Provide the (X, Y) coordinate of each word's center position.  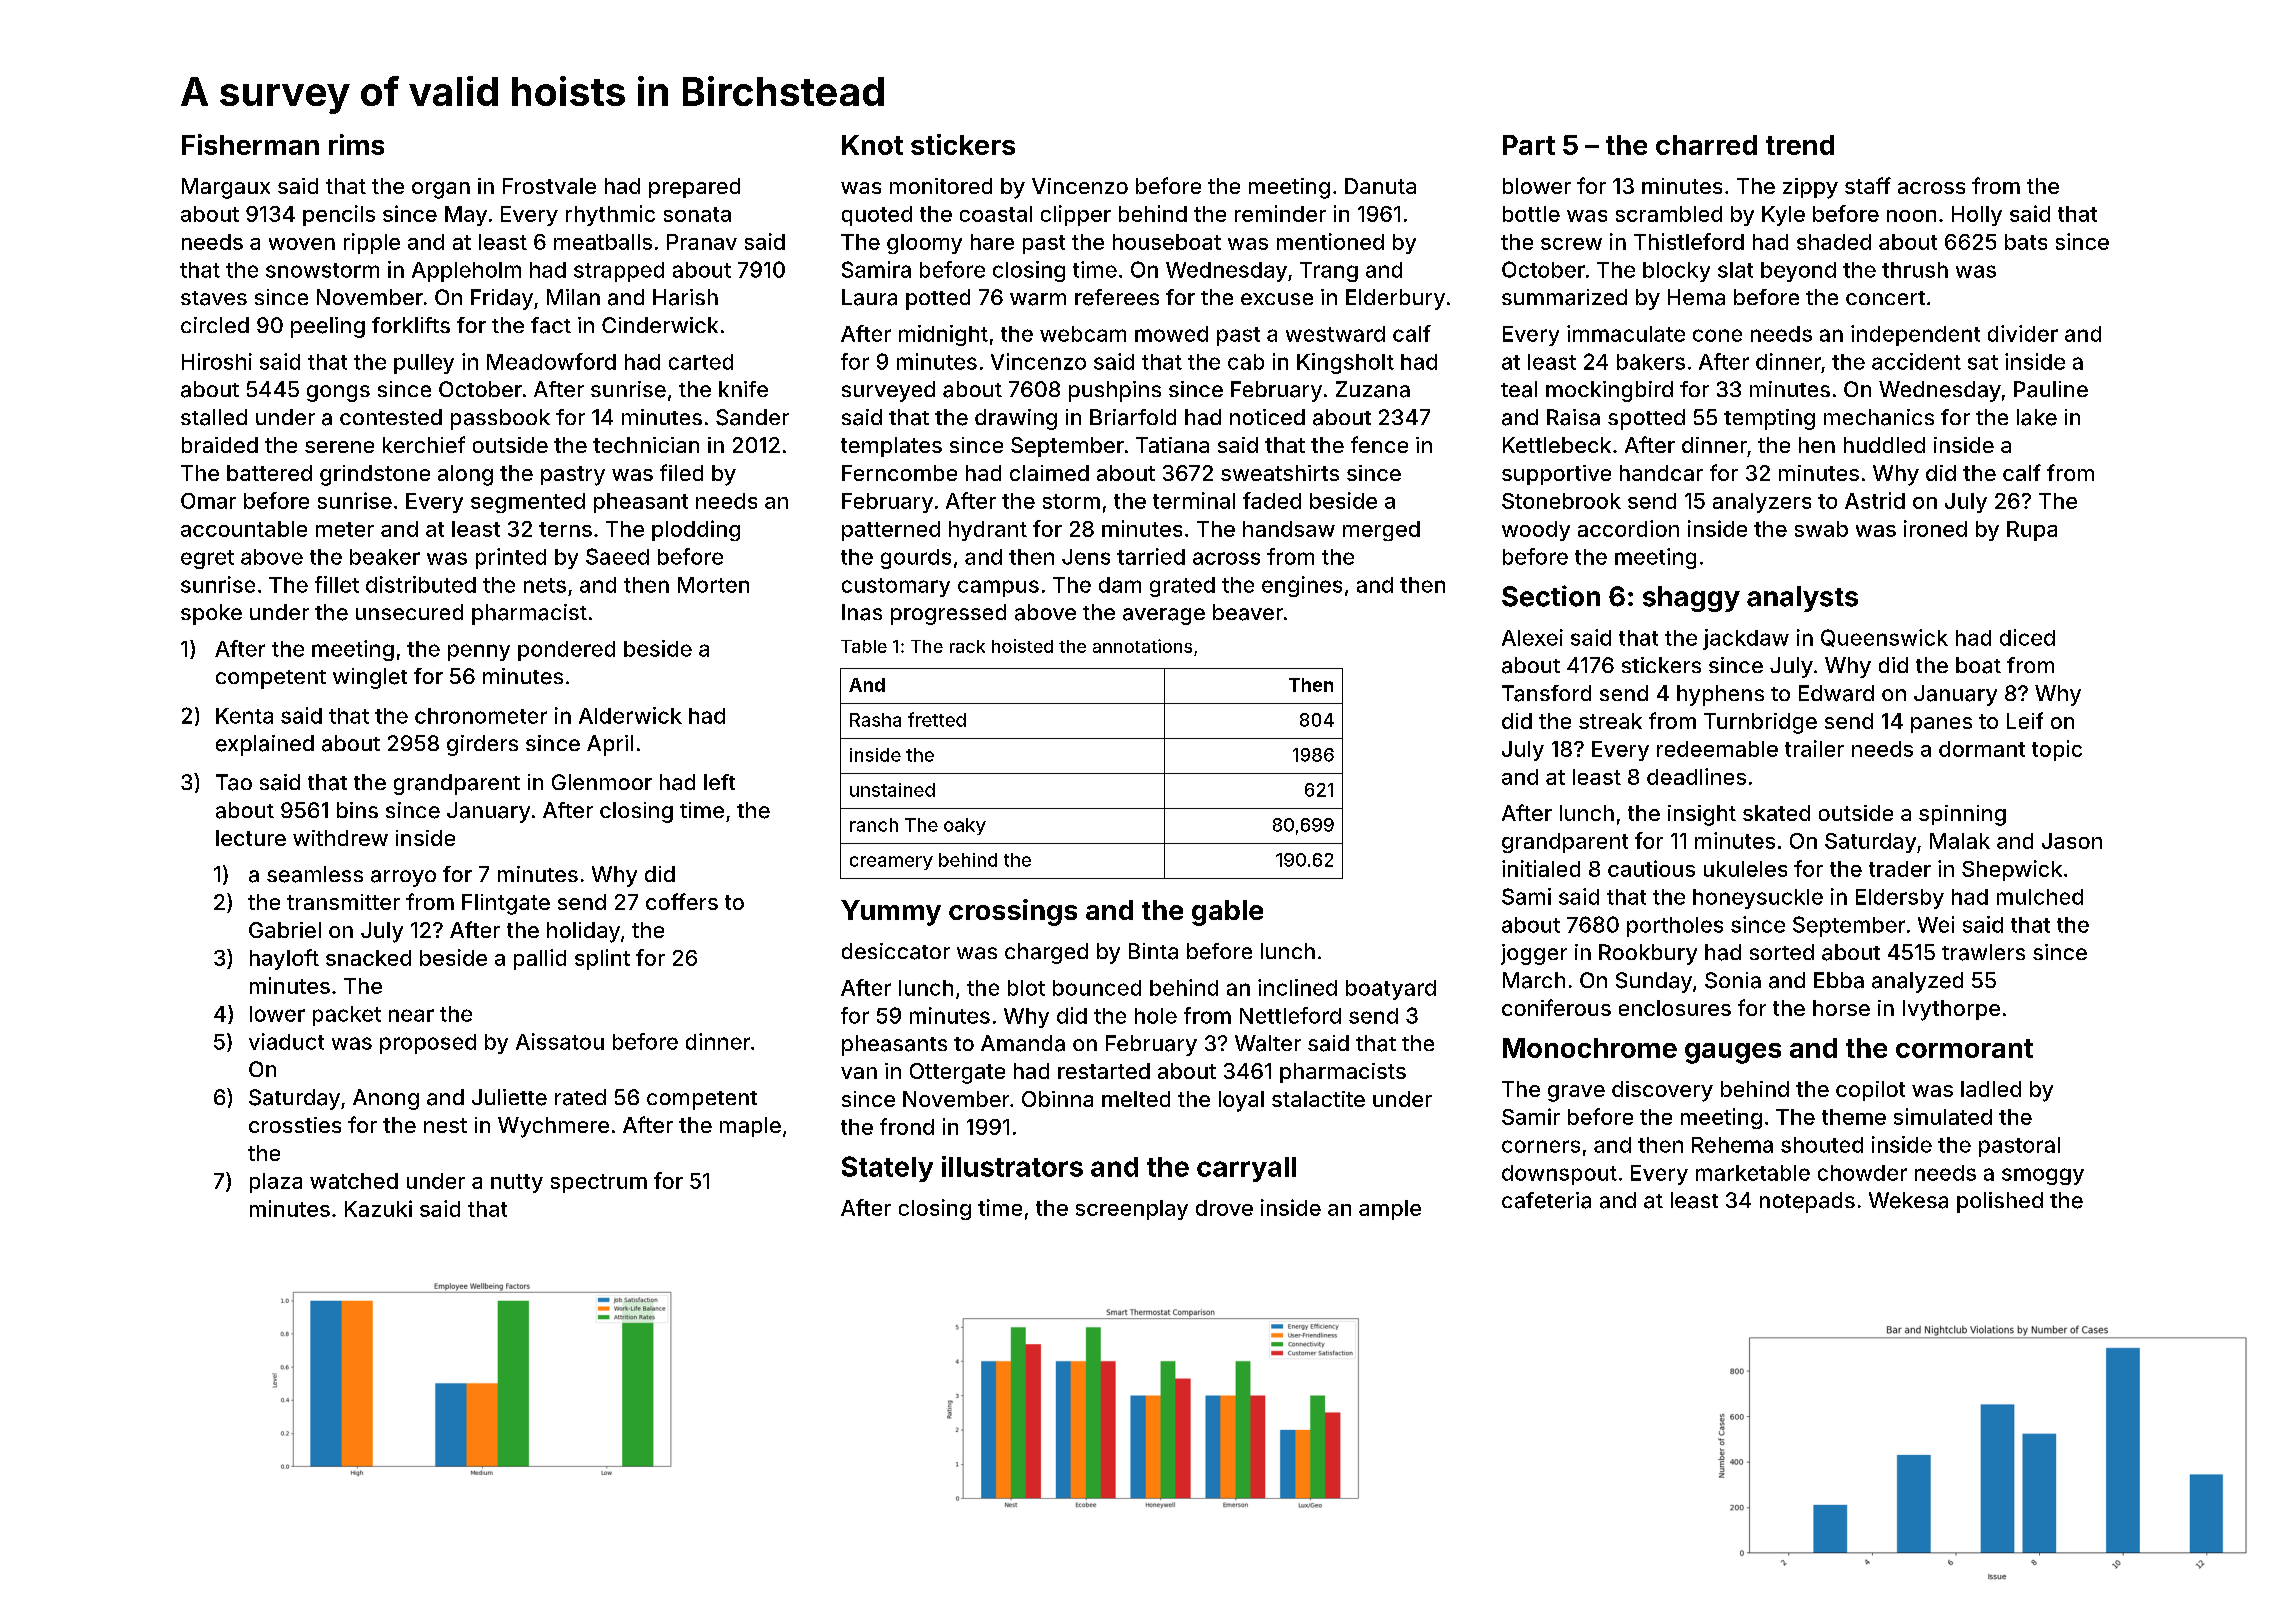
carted (701, 362)
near (411, 1015)
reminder (1280, 213)
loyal (1241, 1101)
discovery (1662, 1091)
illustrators (1012, 1166)
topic (2057, 750)
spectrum (599, 1183)
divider (2023, 333)
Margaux (226, 188)
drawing (1016, 419)
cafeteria (1546, 1200)
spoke (211, 614)
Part (1529, 145)
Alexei (1532, 637)
